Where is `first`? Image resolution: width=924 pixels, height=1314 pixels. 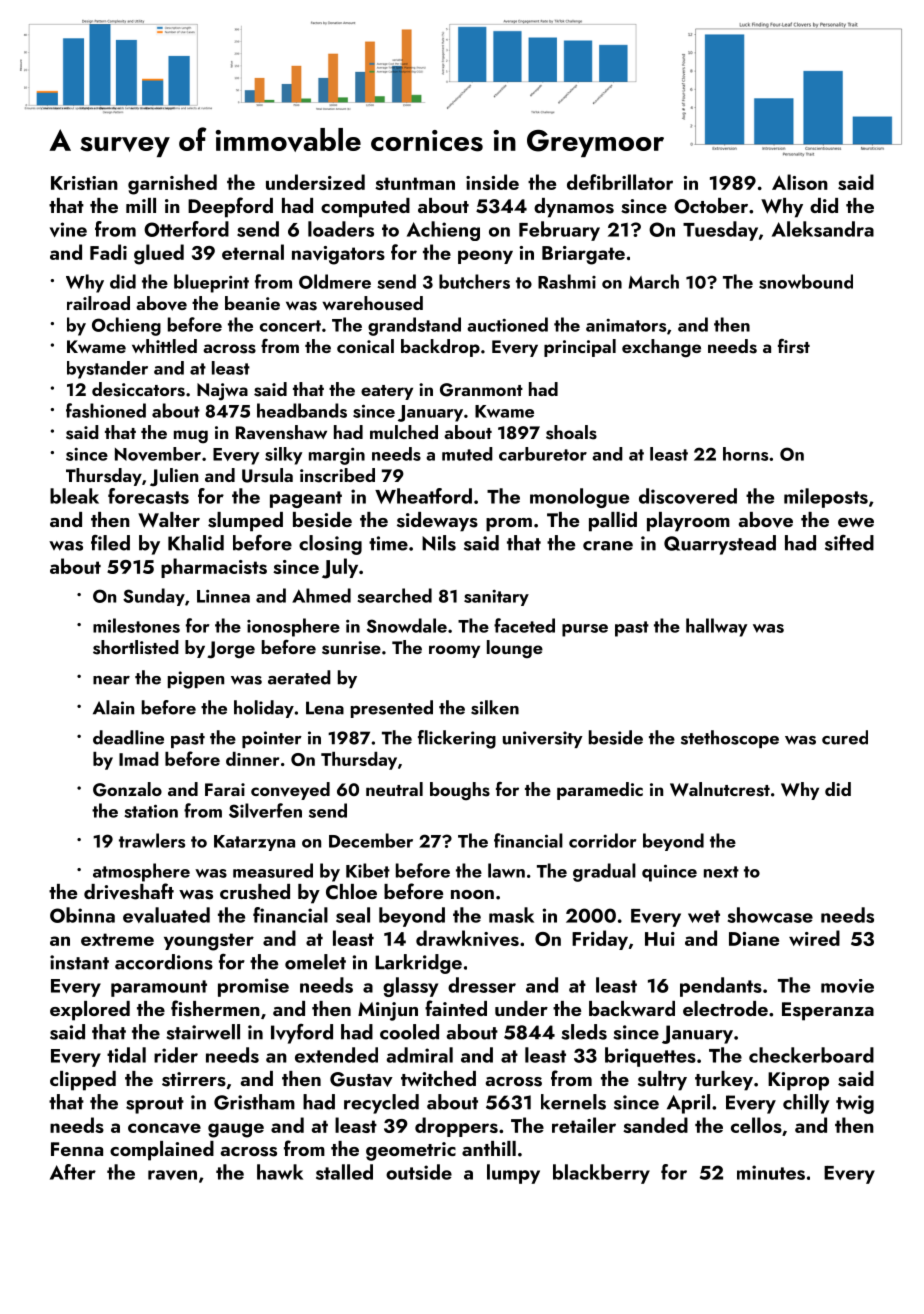 first is located at coordinates (794, 346).
